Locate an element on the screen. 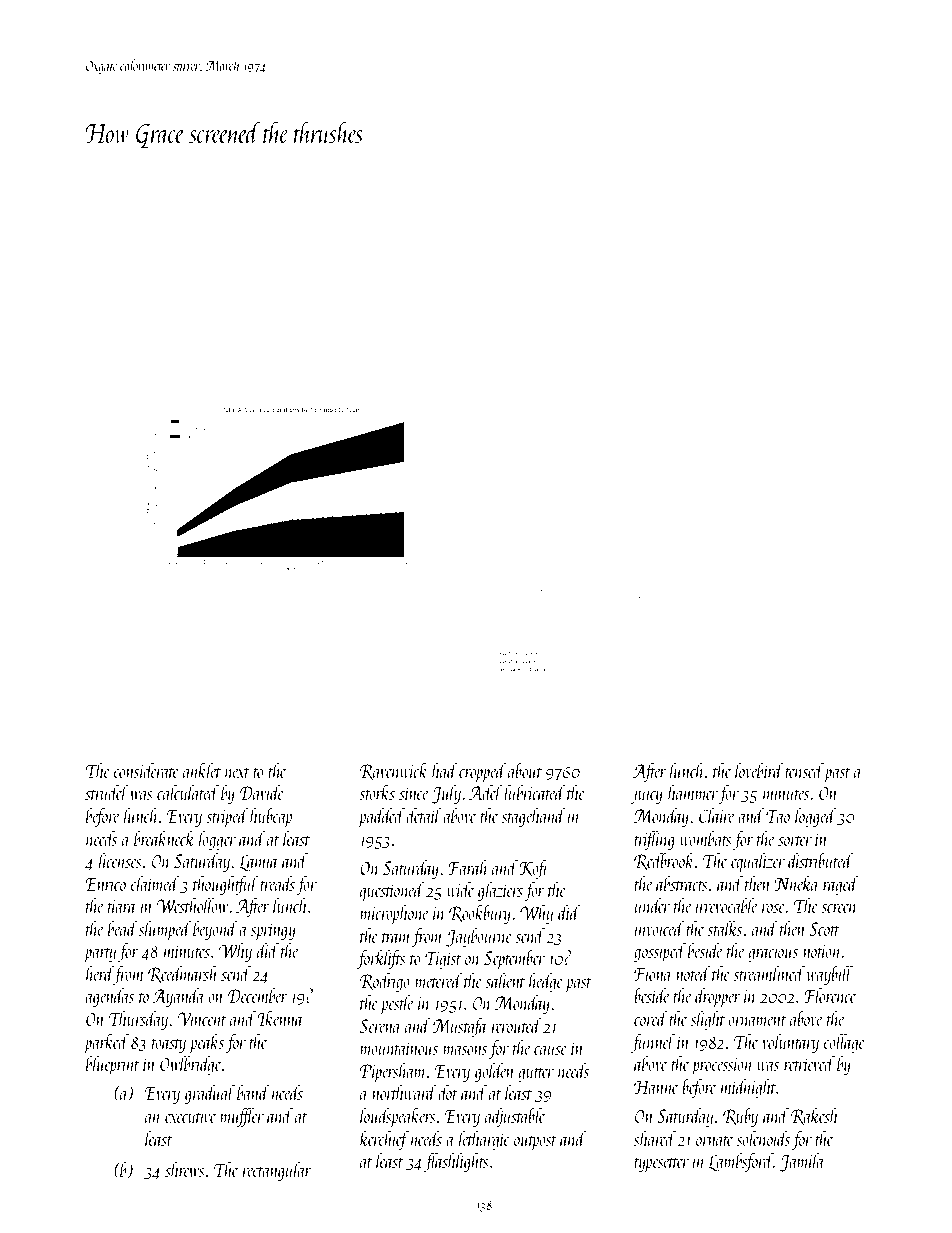 This screenshot has width=952, height=1233. shrews is located at coordinates (185, 1169).
